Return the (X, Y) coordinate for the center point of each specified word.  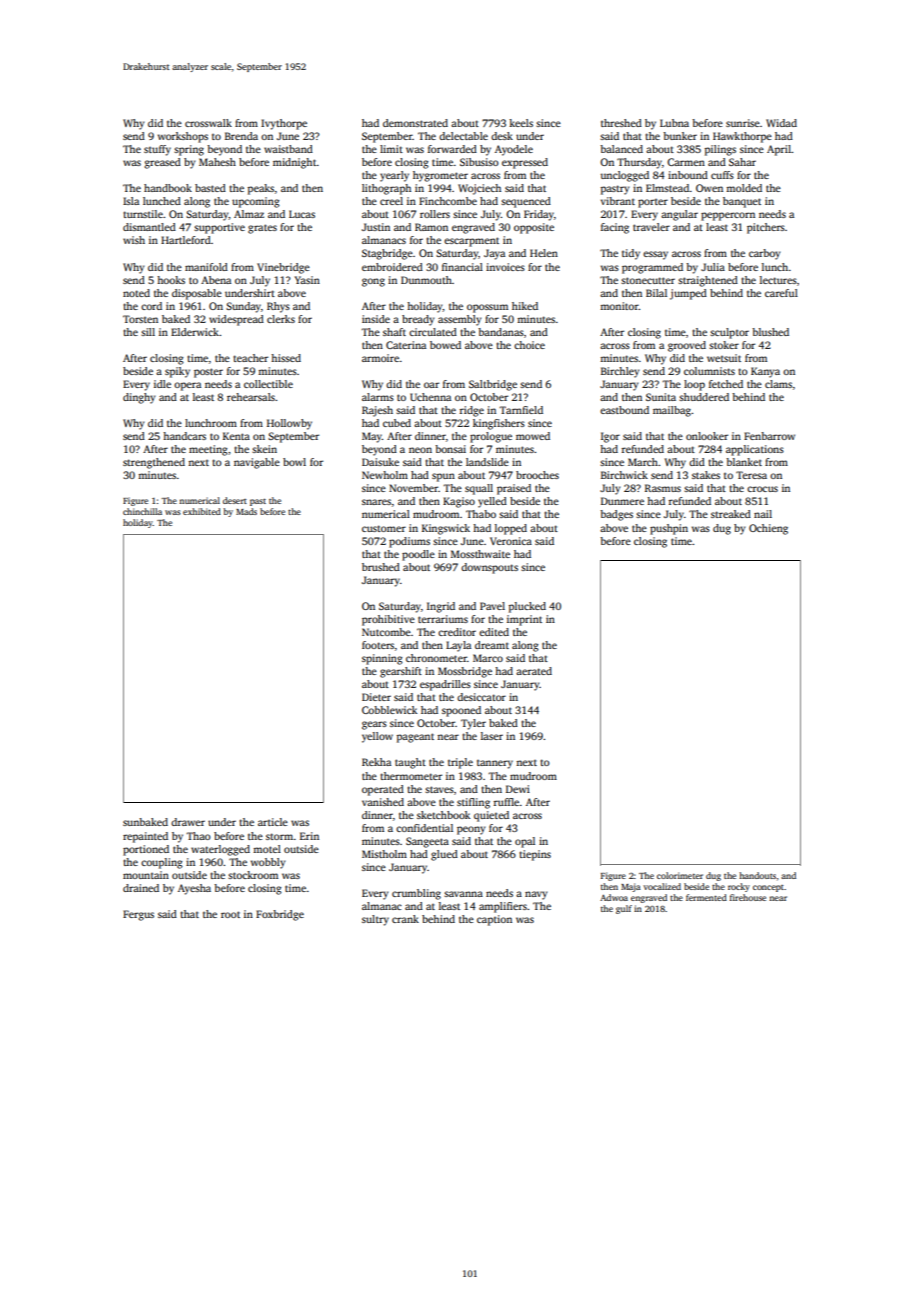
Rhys (278, 307)
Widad (781, 123)
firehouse (748, 897)
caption (494, 920)
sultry (375, 920)
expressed (525, 163)
